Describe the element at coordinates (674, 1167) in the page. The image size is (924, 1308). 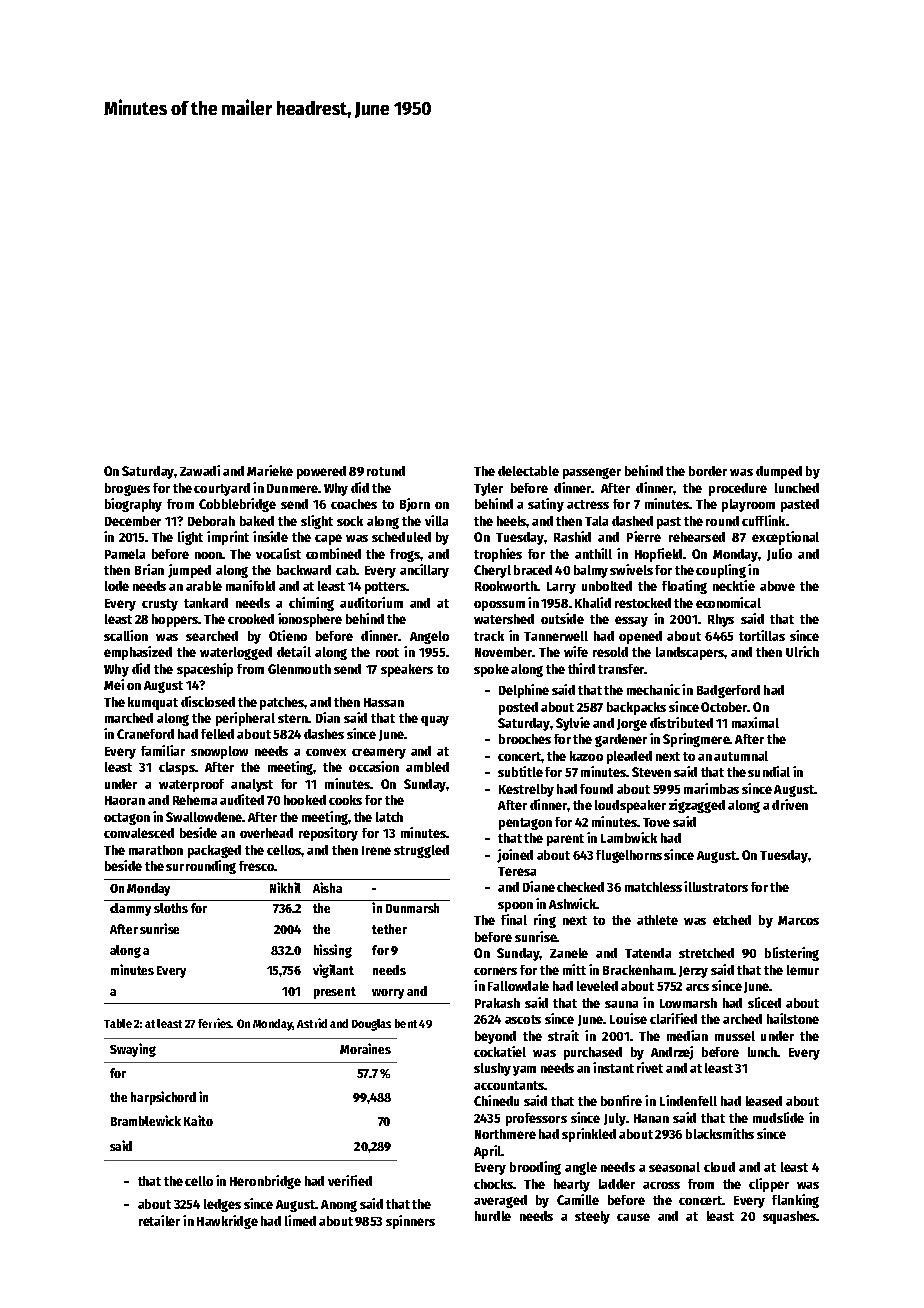
I see `seasonal` at that location.
